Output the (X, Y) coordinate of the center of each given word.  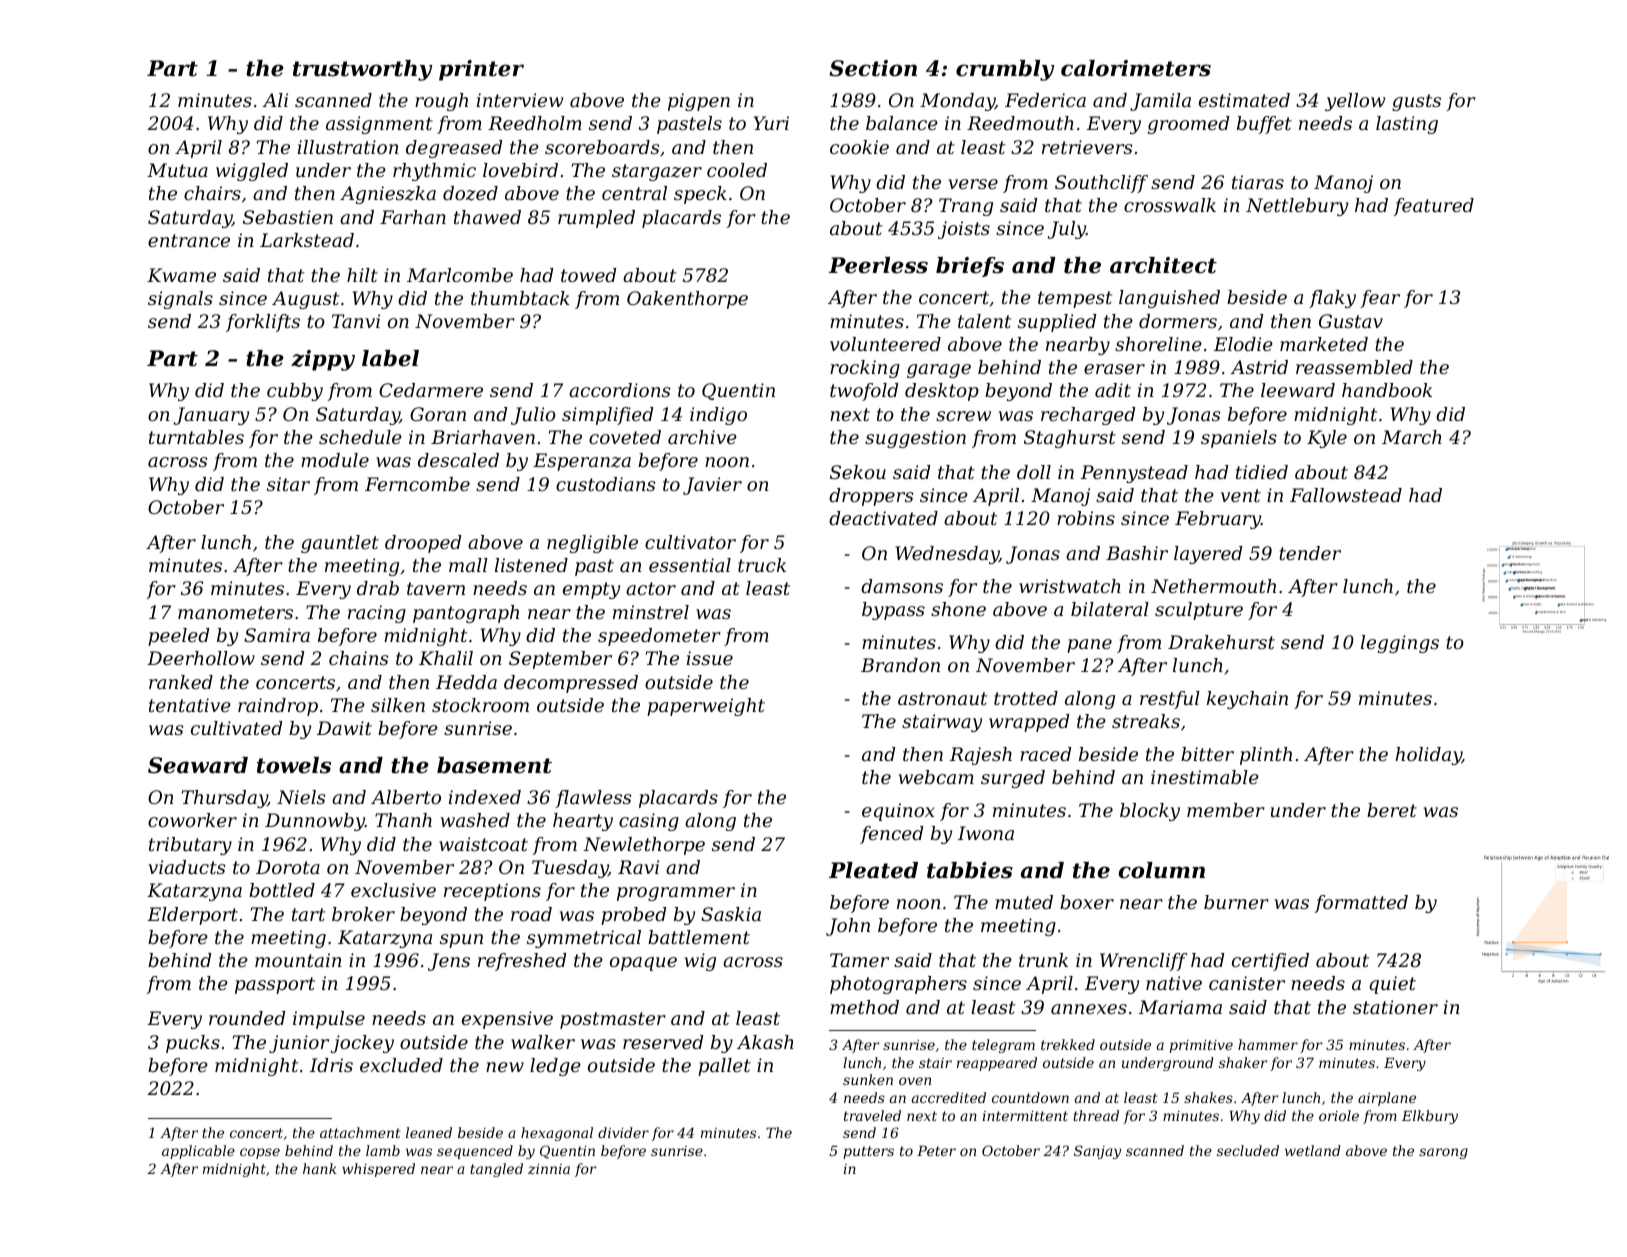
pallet (724, 1067)
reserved (663, 1042)
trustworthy (362, 70)
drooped (423, 544)
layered (1208, 555)
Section (873, 68)
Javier (712, 486)
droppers (871, 497)
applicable (198, 1152)
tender (1310, 553)
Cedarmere (431, 390)
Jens (449, 962)
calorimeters (1136, 68)
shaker (1243, 1062)
